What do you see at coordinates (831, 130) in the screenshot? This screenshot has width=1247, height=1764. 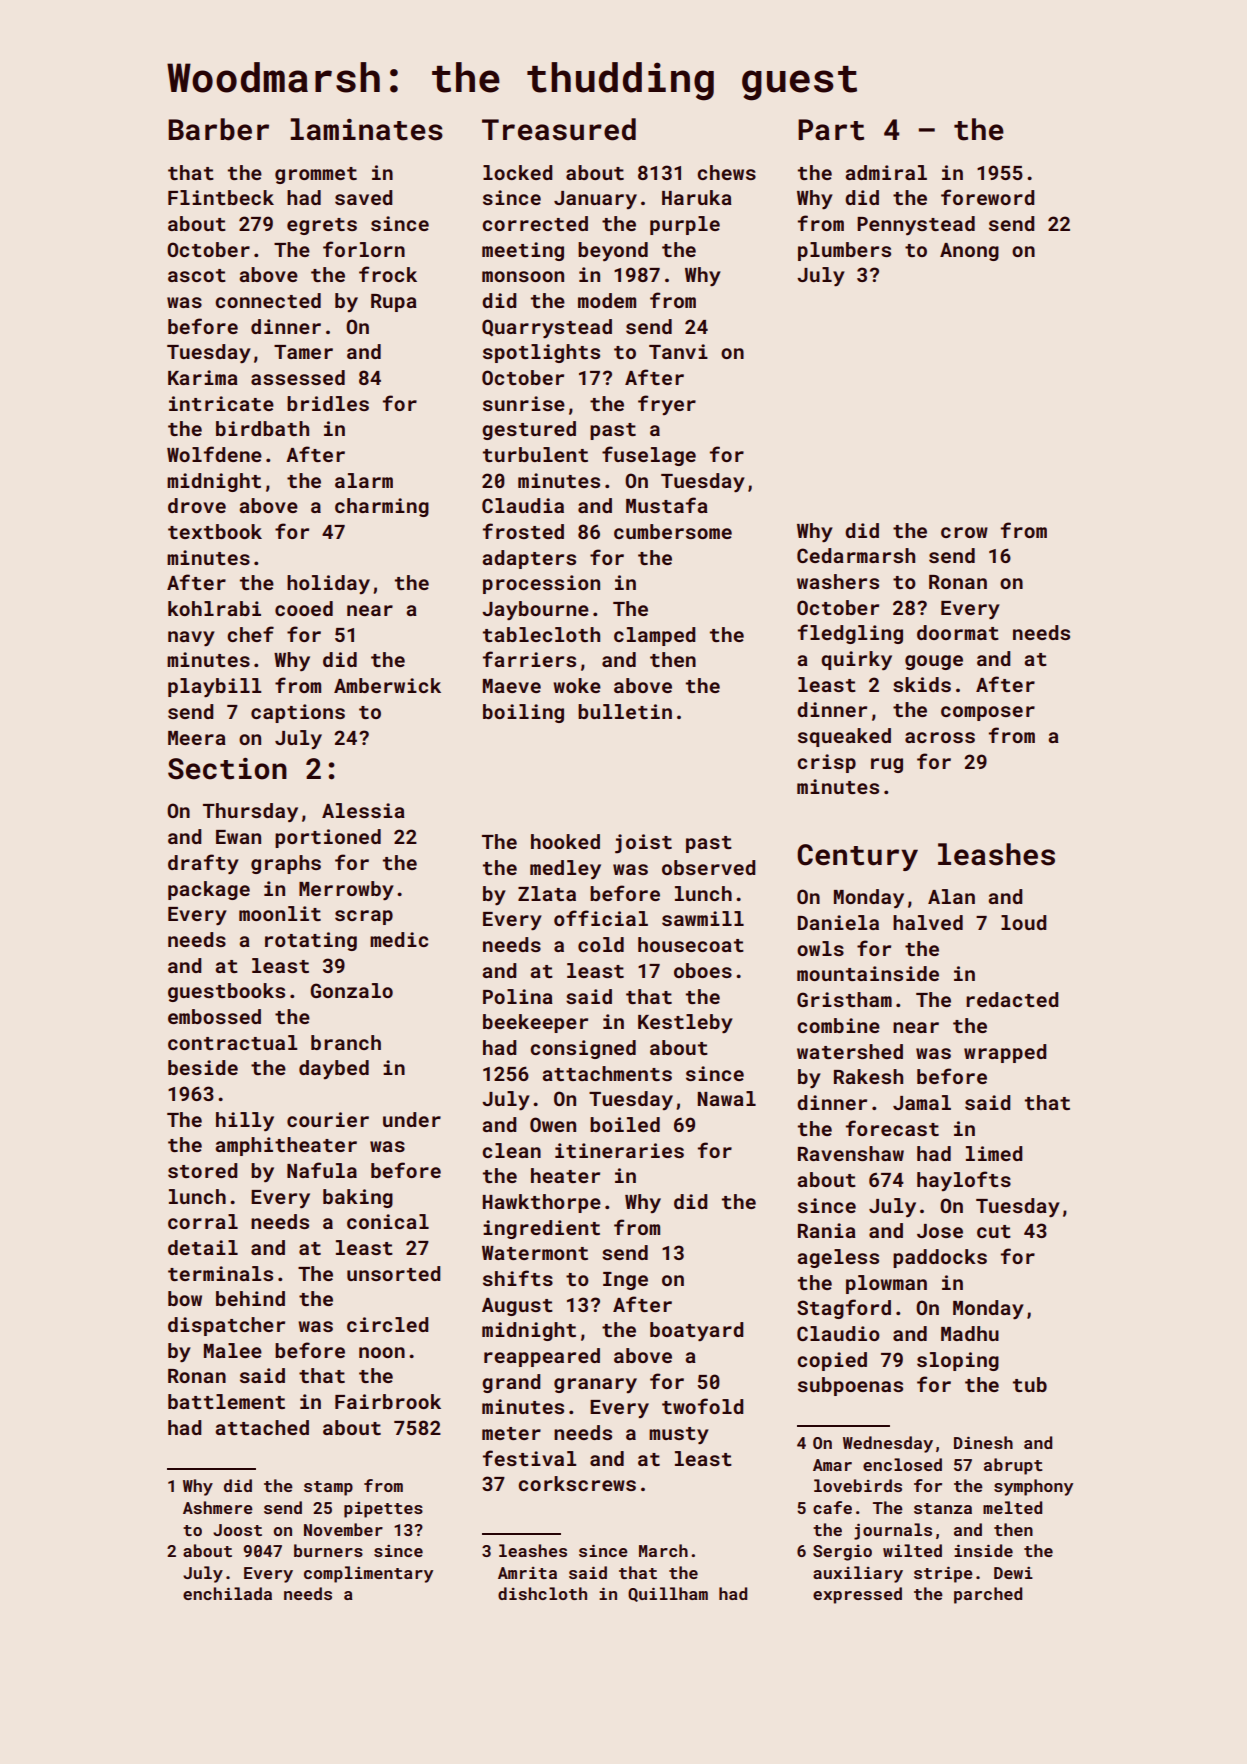 I see `Part` at bounding box center [831, 130].
